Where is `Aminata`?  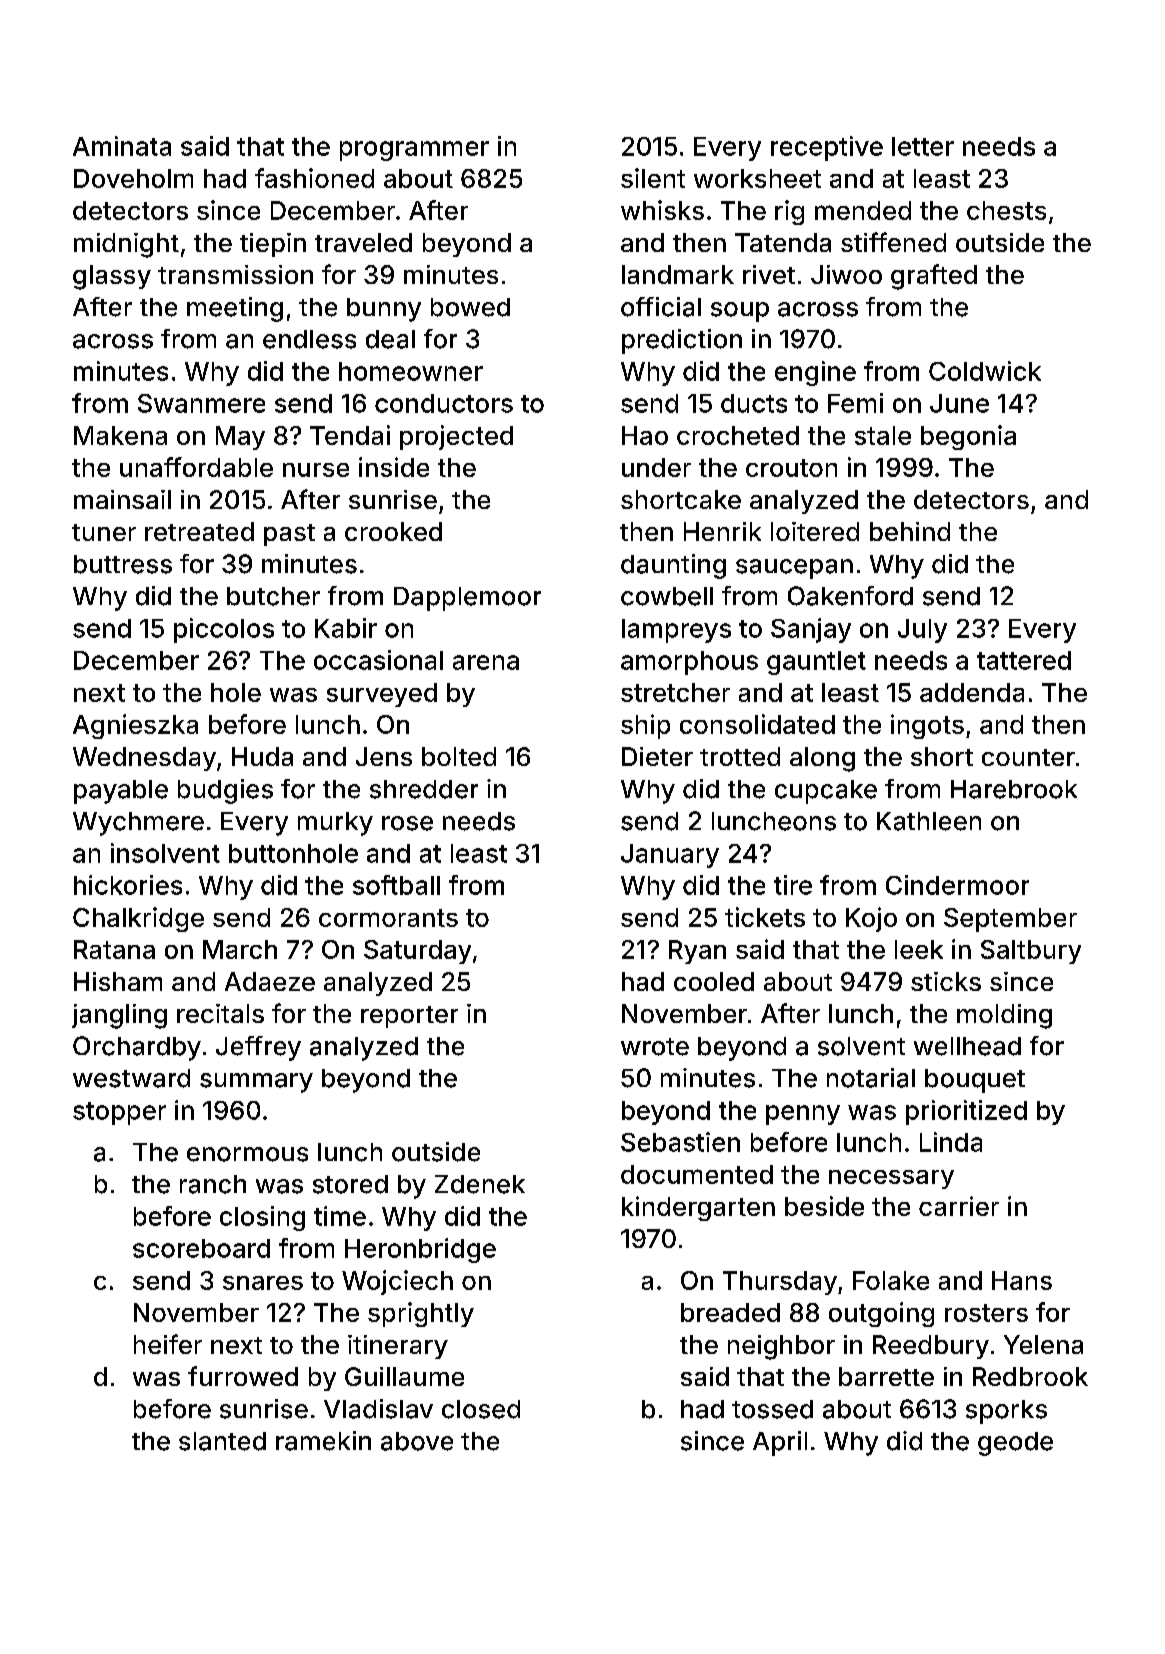 Aminata is located at coordinates (122, 146).
